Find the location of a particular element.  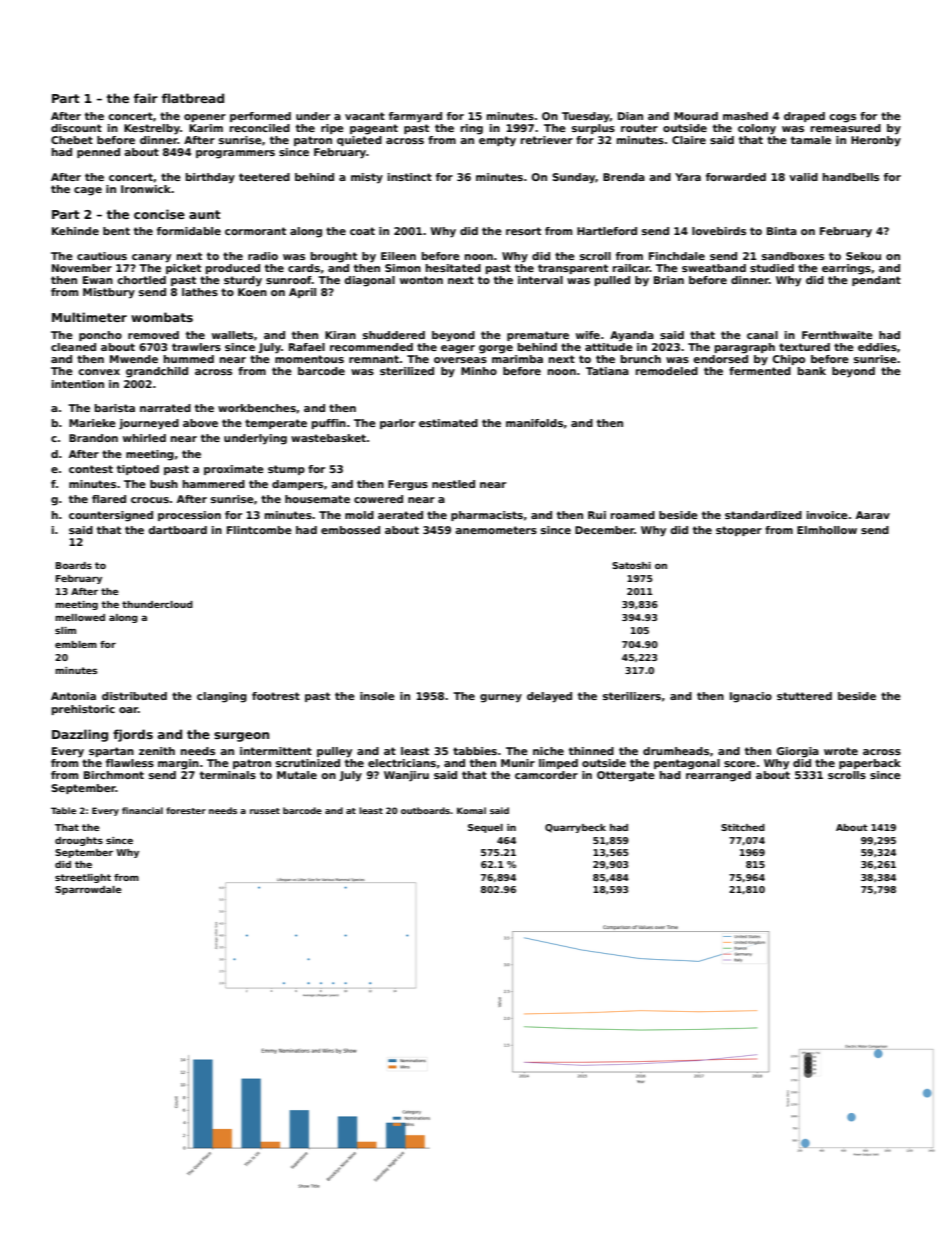

Binta is located at coordinates (782, 231).
